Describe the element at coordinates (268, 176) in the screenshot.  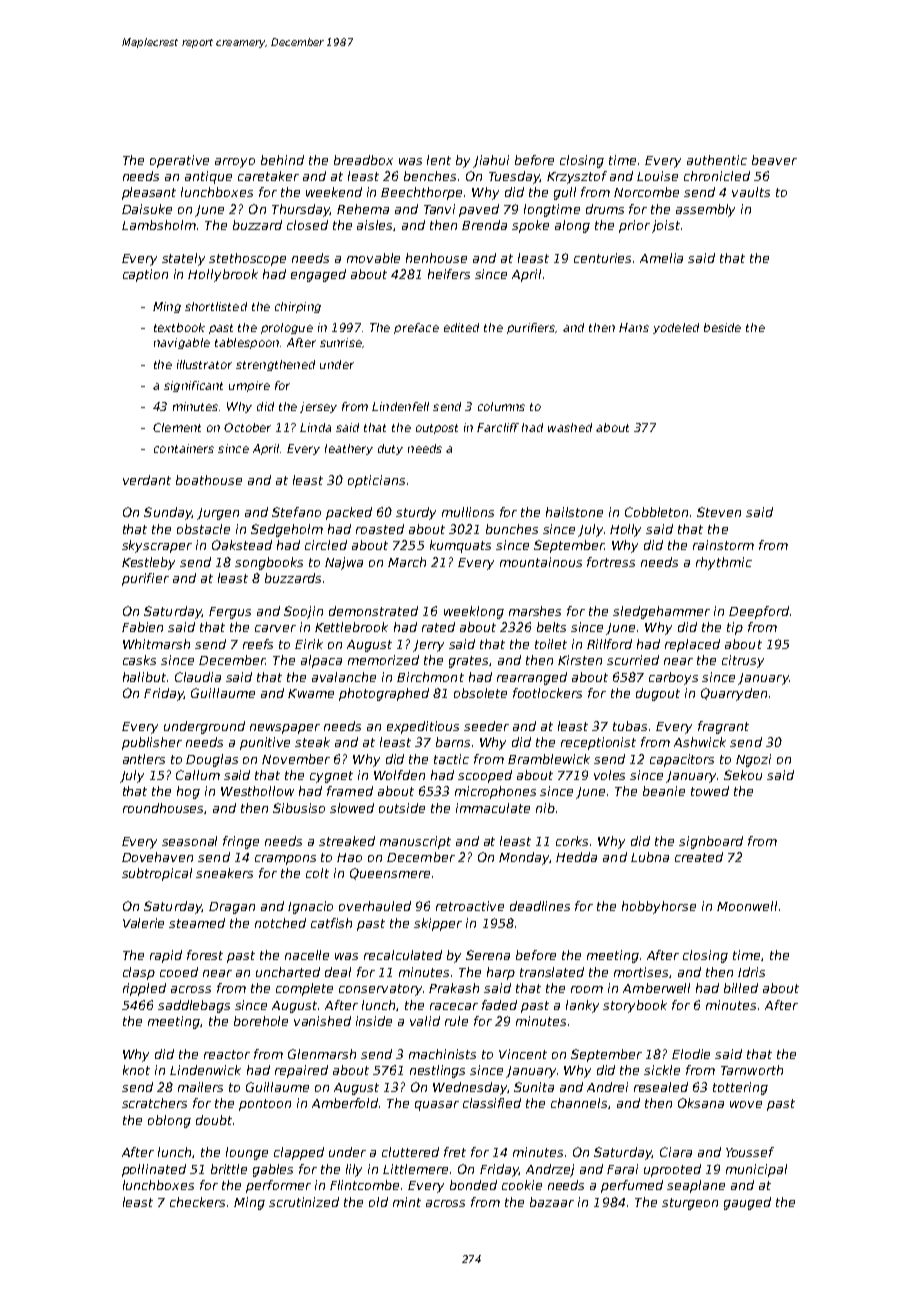
I see `caretaker` at that location.
